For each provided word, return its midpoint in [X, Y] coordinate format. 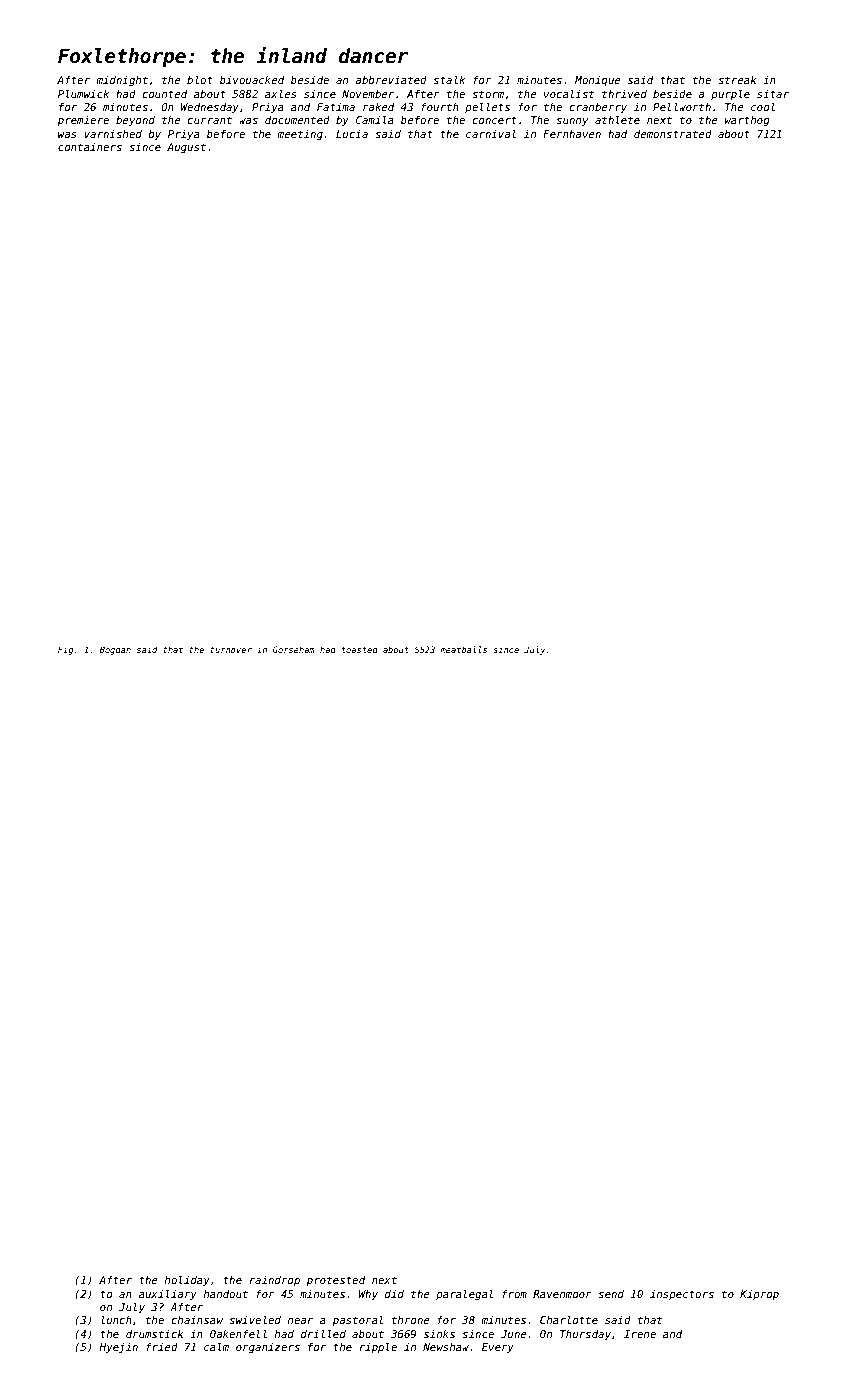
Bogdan [115, 650]
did [394, 1294]
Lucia [352, 134]
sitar [773, 94]
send [611, 1294]
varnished [113, 134]
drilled [323, 1333]
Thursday [585, 1335]
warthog [747, 121]
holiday [187, 1280]
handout [226, 1294]
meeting [300, 135]
